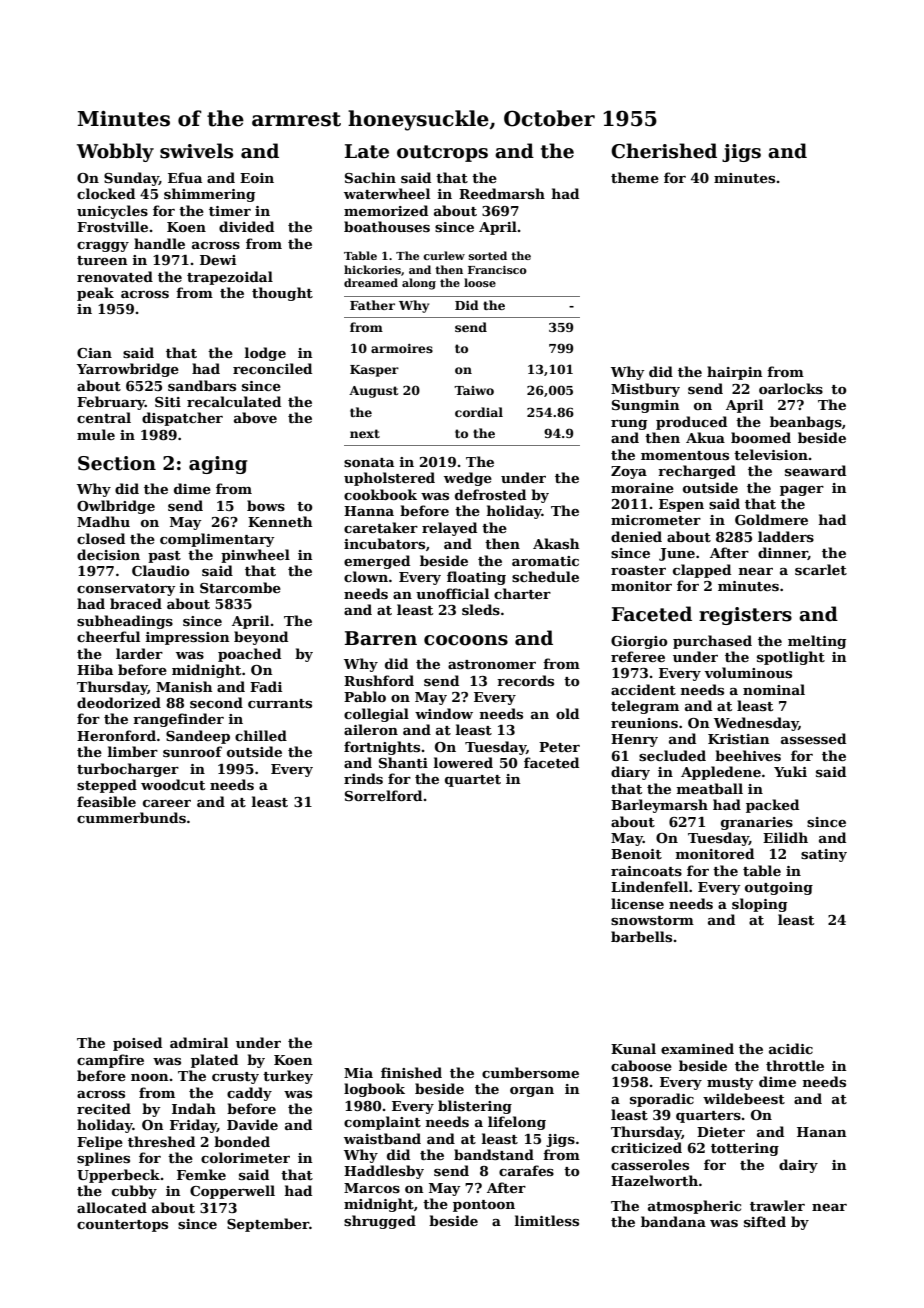 The image size is (924, 1308). What do you see at coordinates (369, 511) in the document?
I see `Hanna` at bounding box center [369, 511].
